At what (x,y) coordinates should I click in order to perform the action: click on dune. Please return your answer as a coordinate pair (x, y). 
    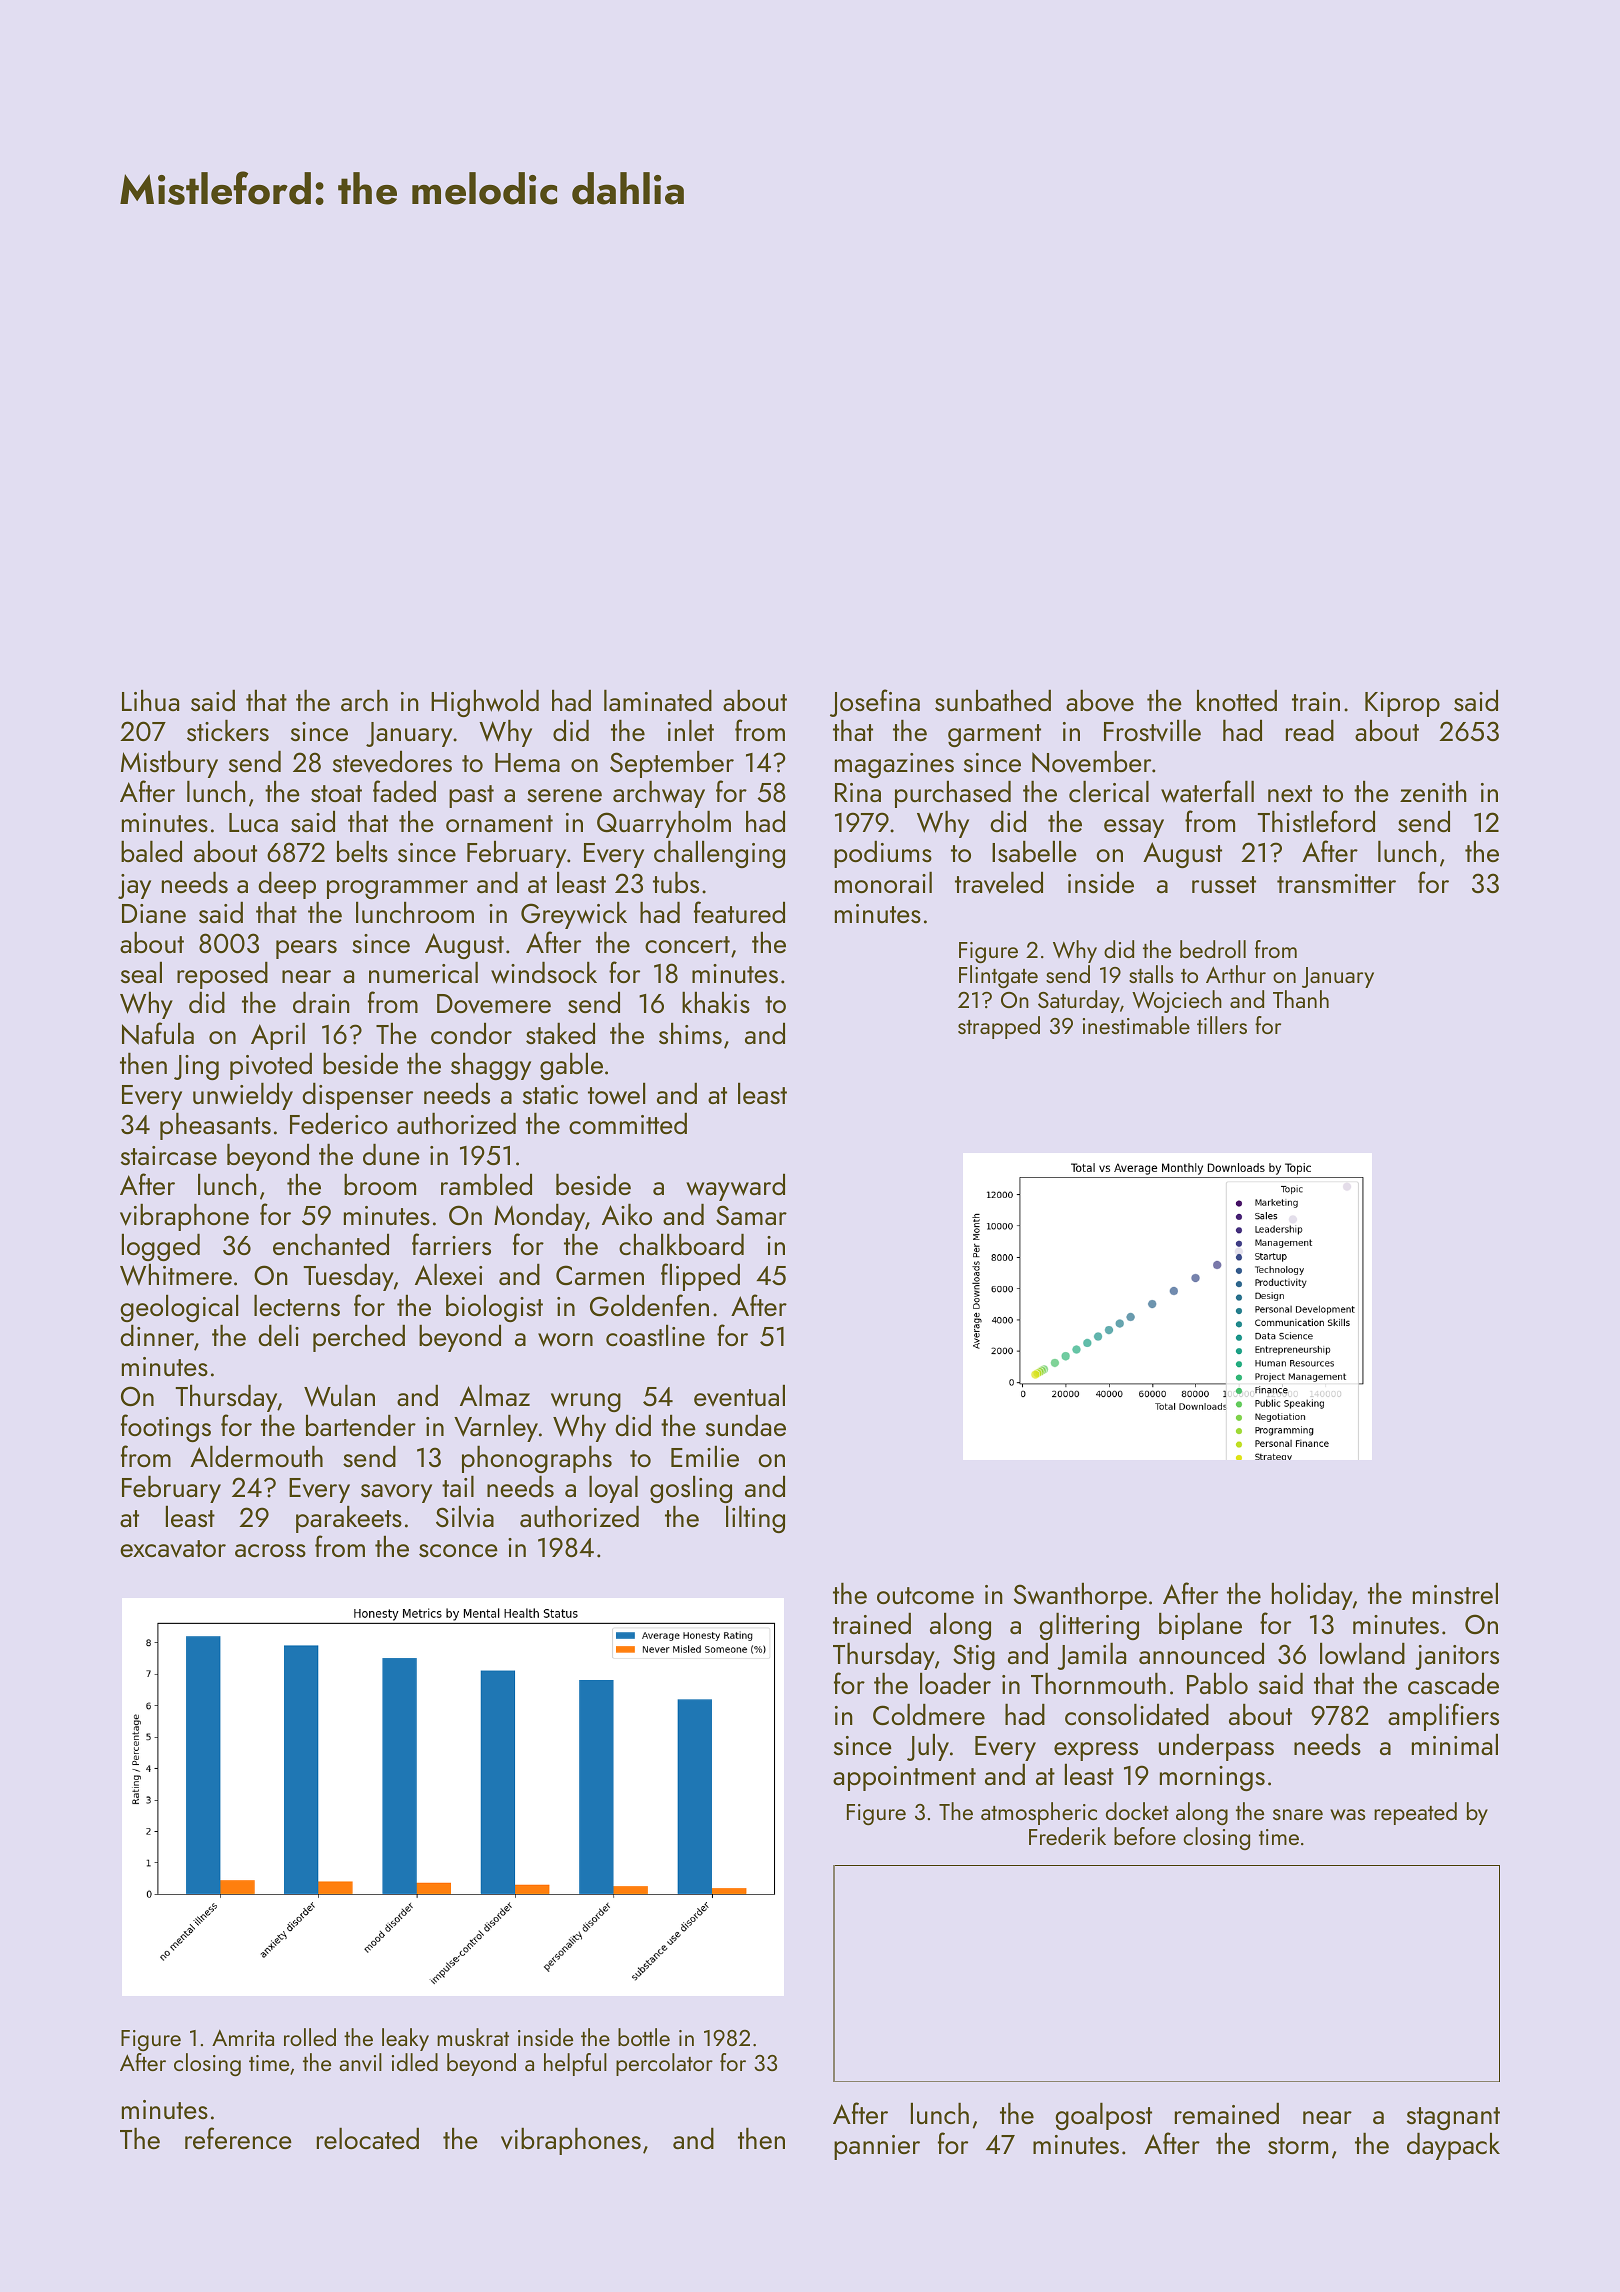
    Looking at the image, I should click on (391, 1154).
